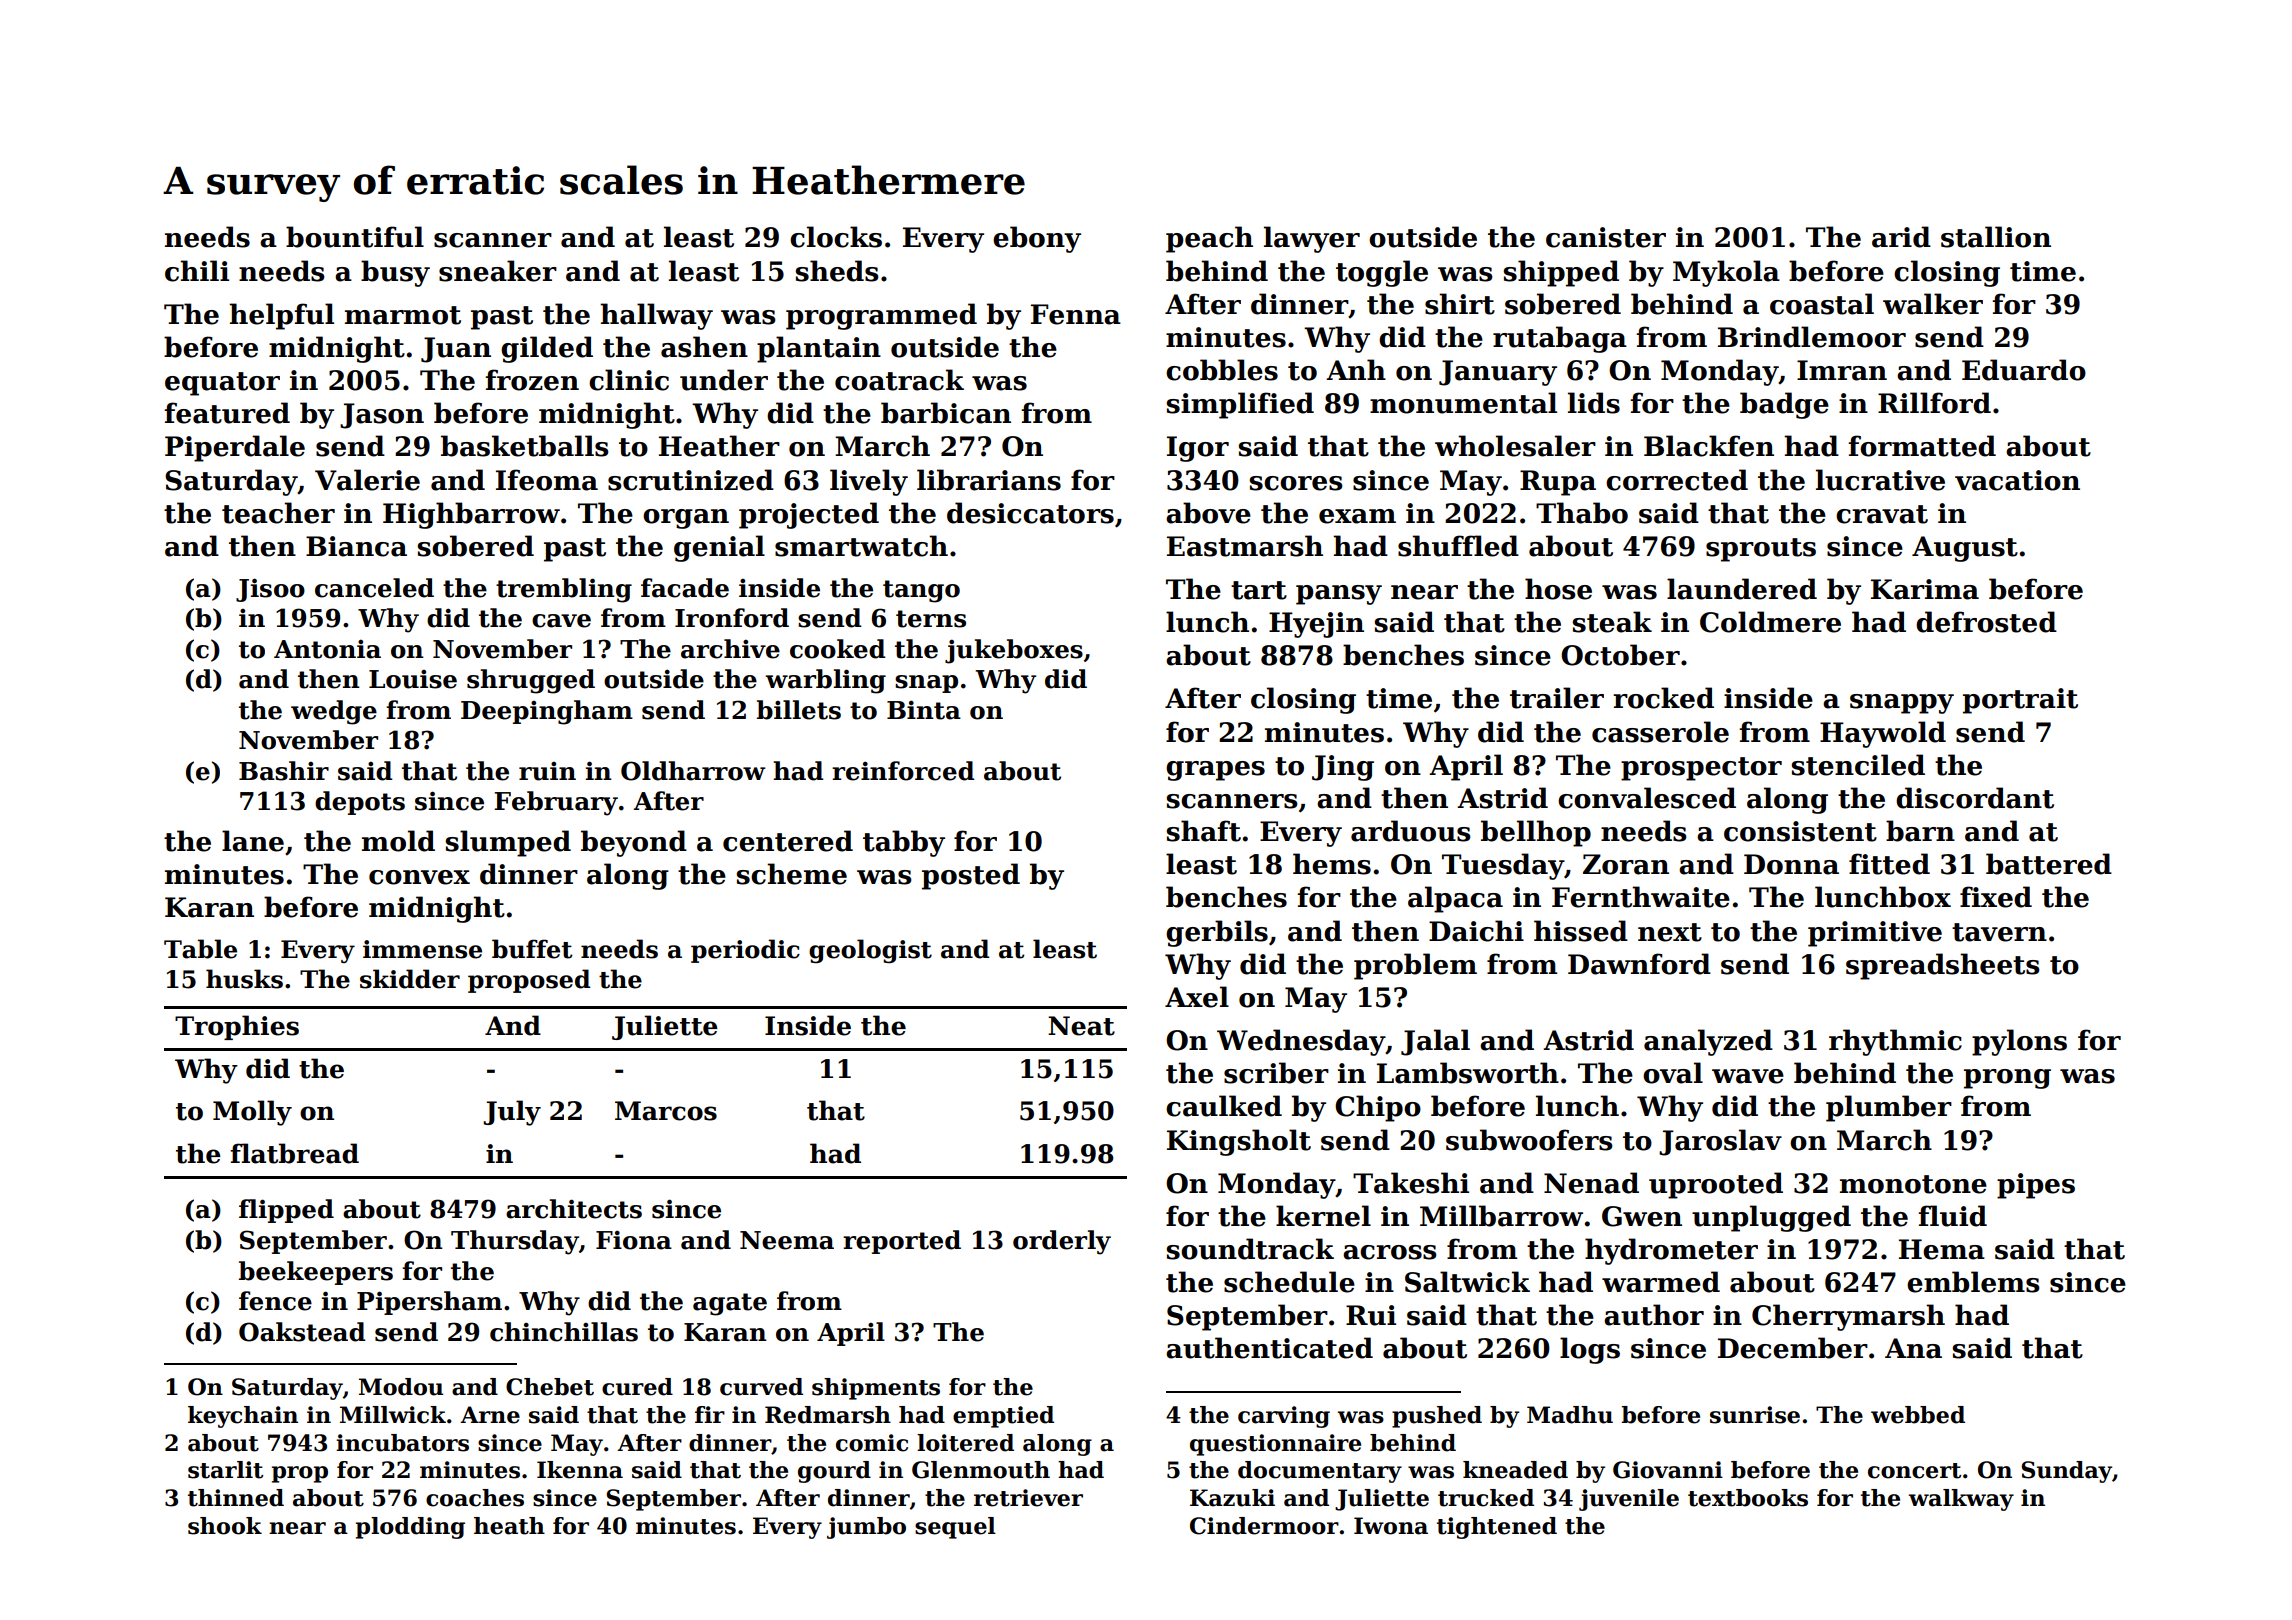 The image size is (2292, 1620). What do you see at coordinates (1594, 403) in the screenshot?
I see `lids` at bounding box center [1594, 403].
